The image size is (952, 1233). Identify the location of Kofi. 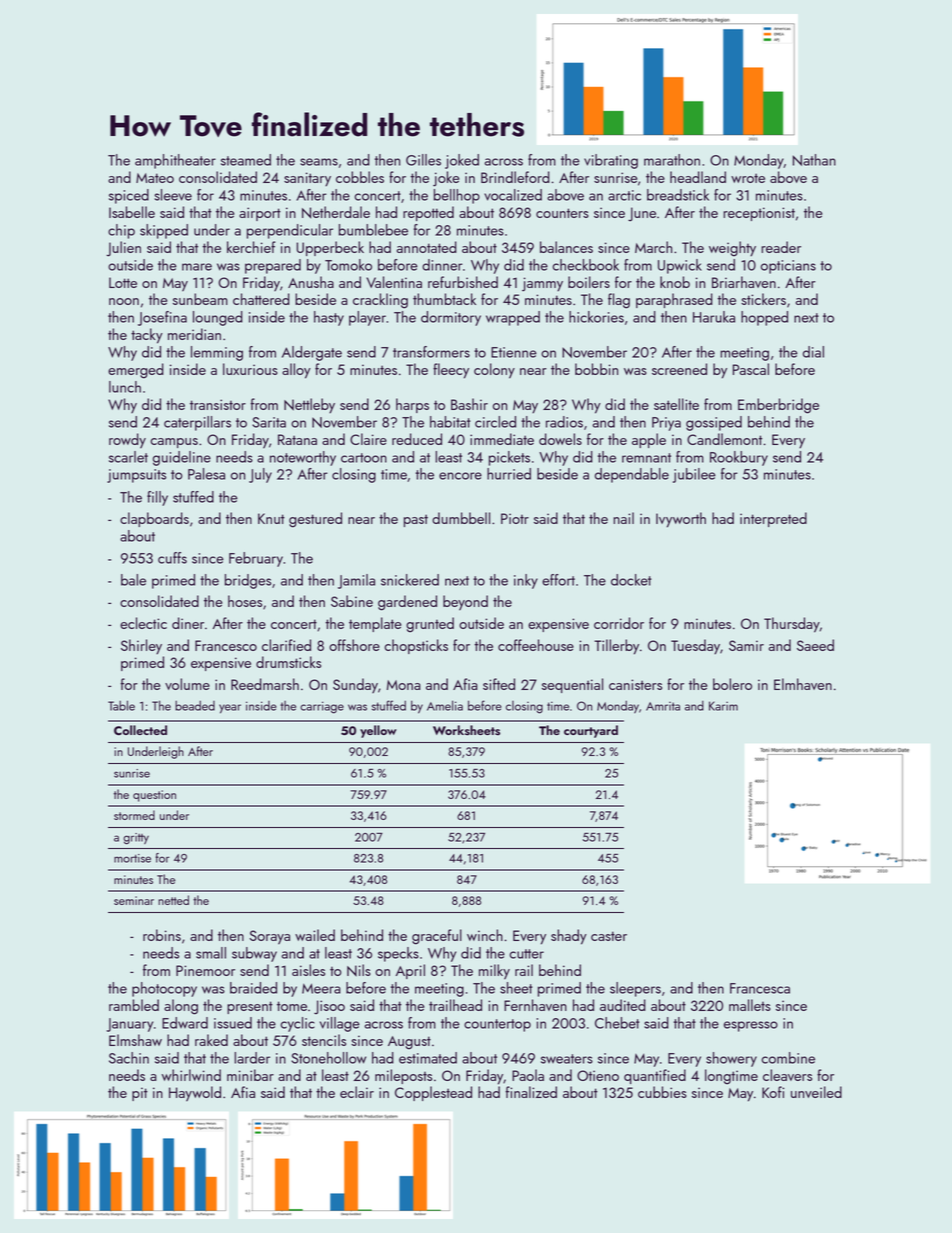
(773, 1092).
